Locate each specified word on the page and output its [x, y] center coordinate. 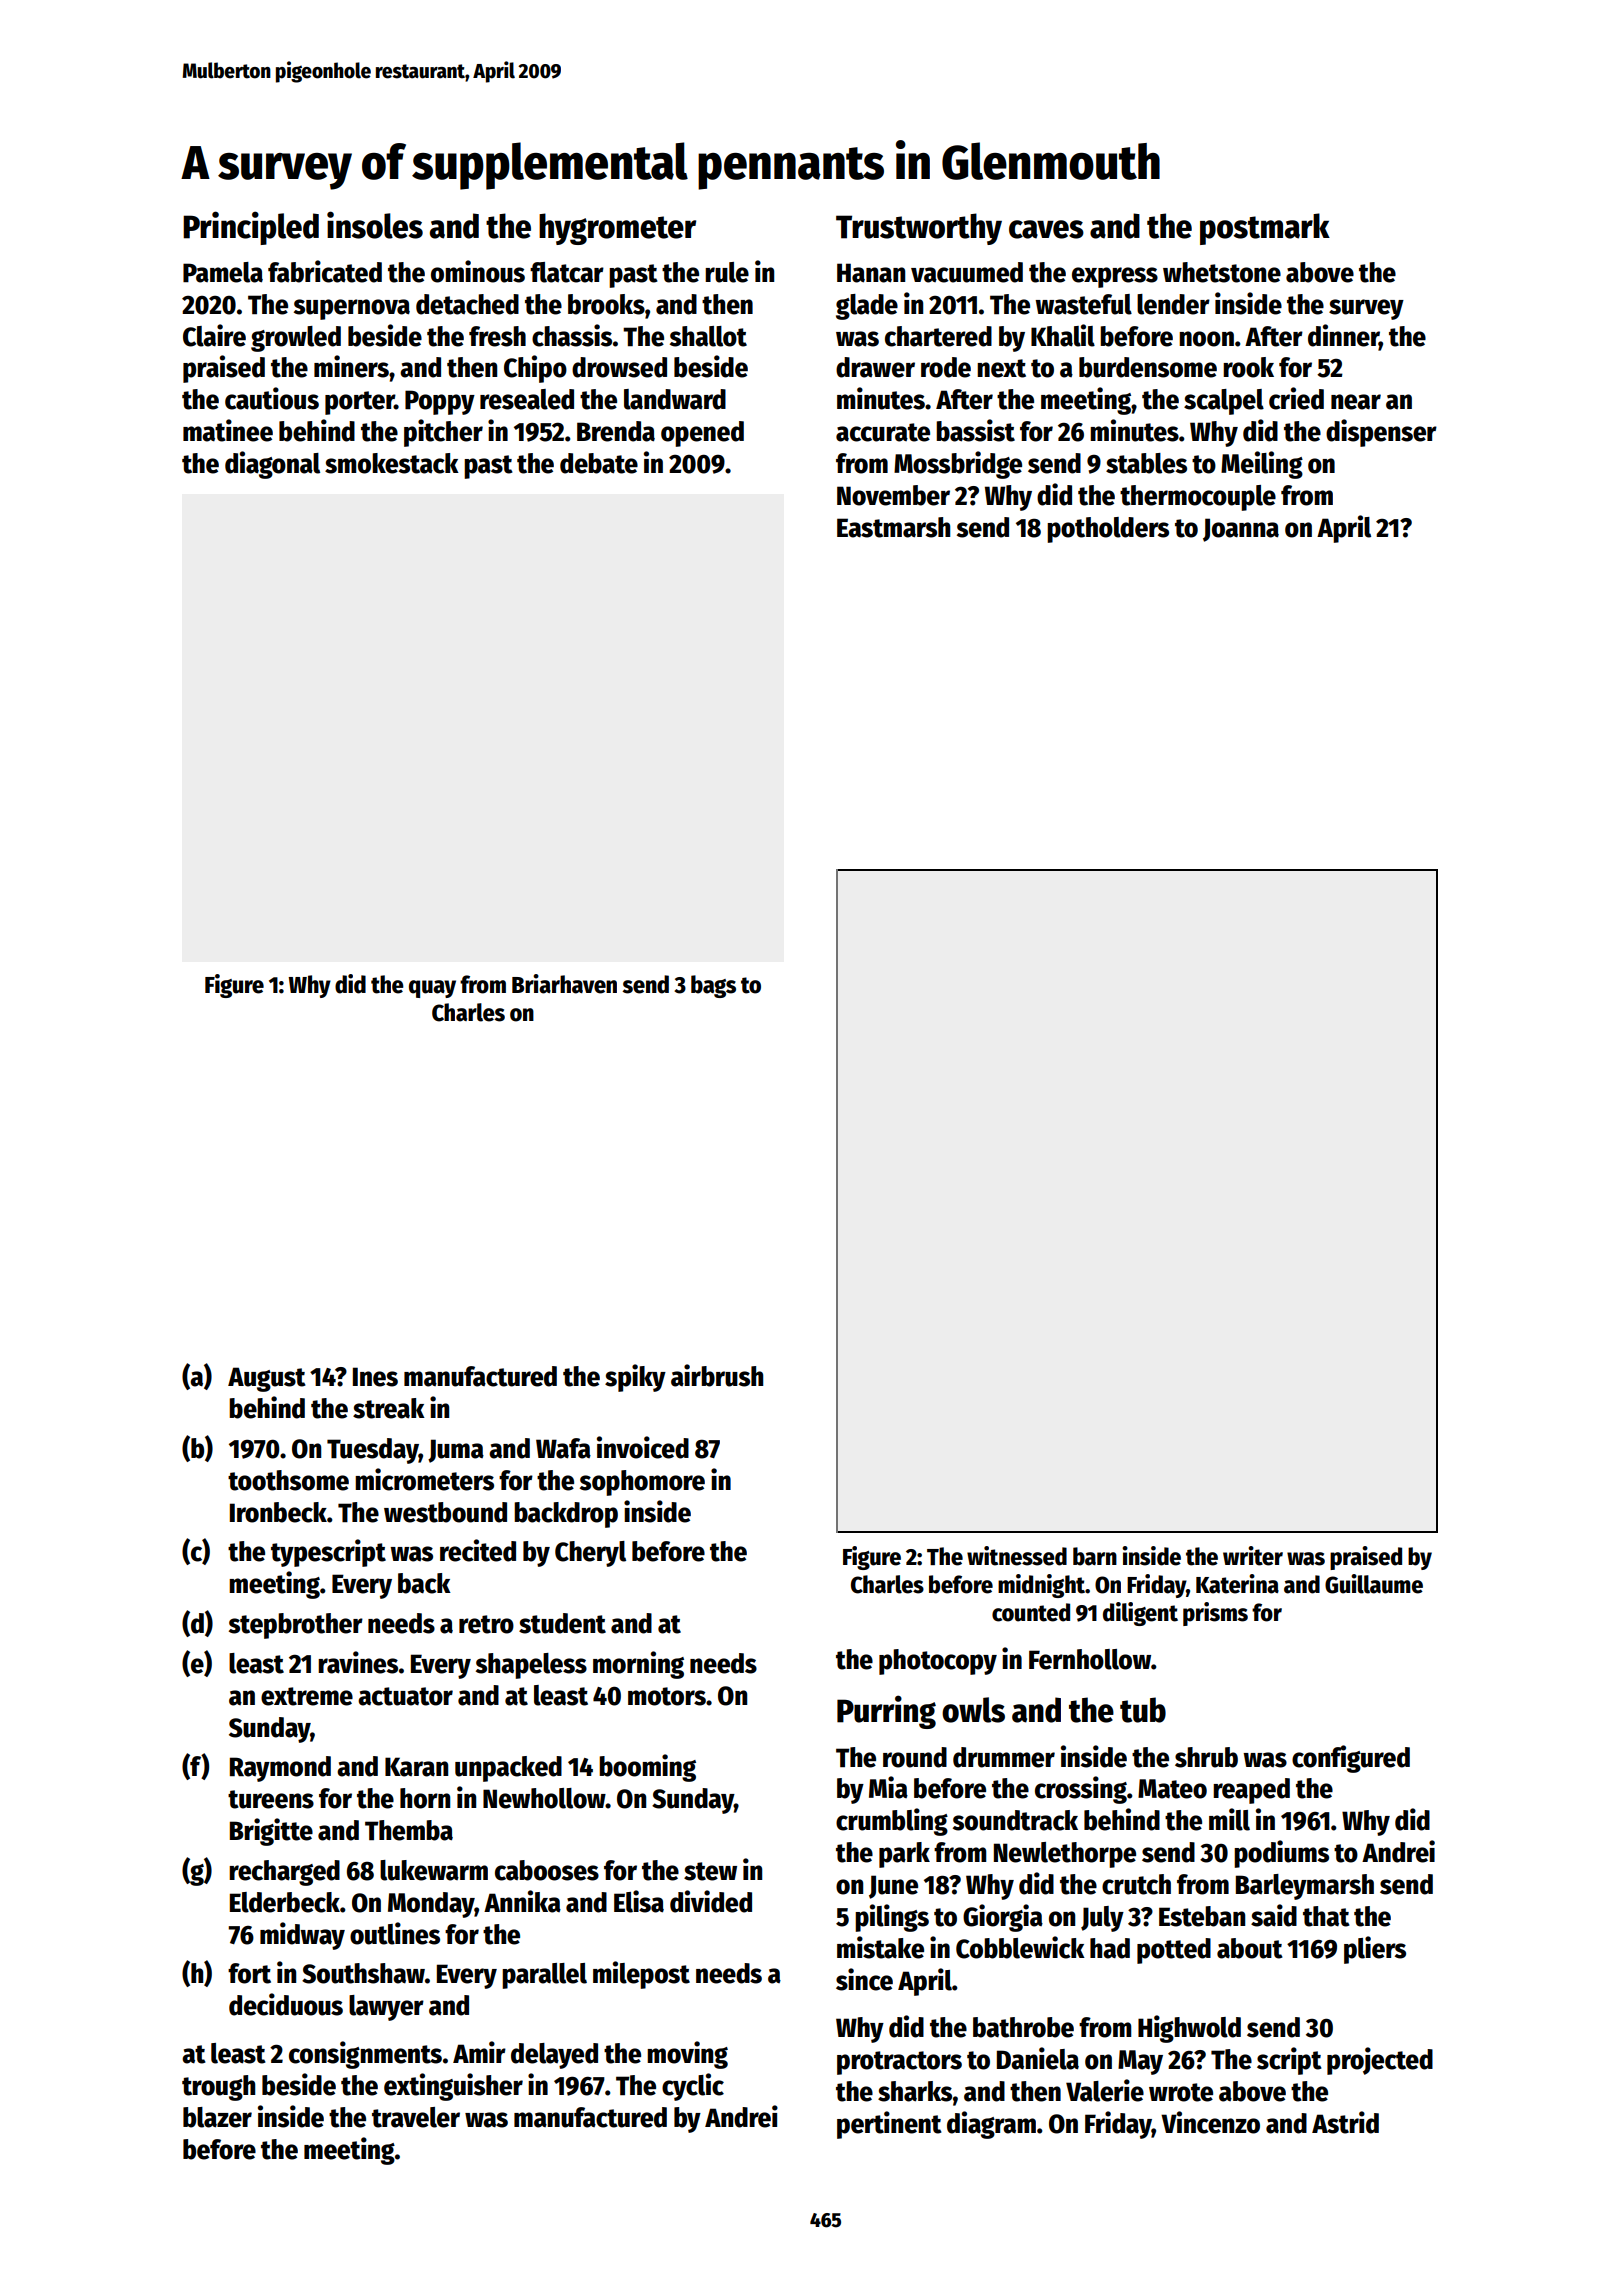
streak [389, 1408]
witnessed [1017, 1556]
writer [1253, 1556]
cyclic [693, 2087]
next [1001, 368]
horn [425, 1798]
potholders [1108, 530]
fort [249, 1973]
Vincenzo [1210, 2122]
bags [713, 986]
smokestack [392, 463]
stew [710, 1871]
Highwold [1189, 2029]
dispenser [1381, 433]
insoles [375, 225]
